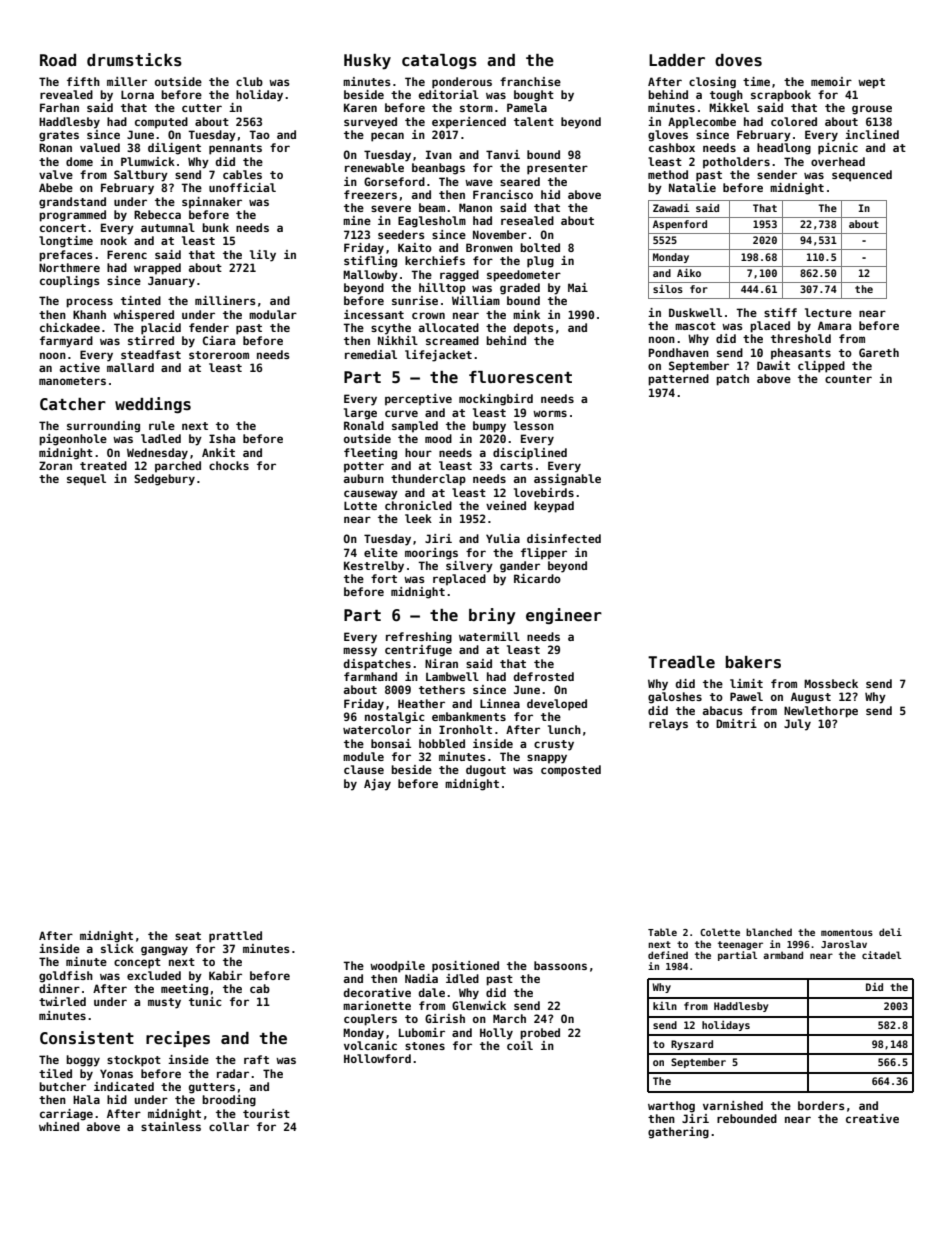  Describe the element at coordinates (753, 662) in the screenshot. I see `bakers` at that location.
